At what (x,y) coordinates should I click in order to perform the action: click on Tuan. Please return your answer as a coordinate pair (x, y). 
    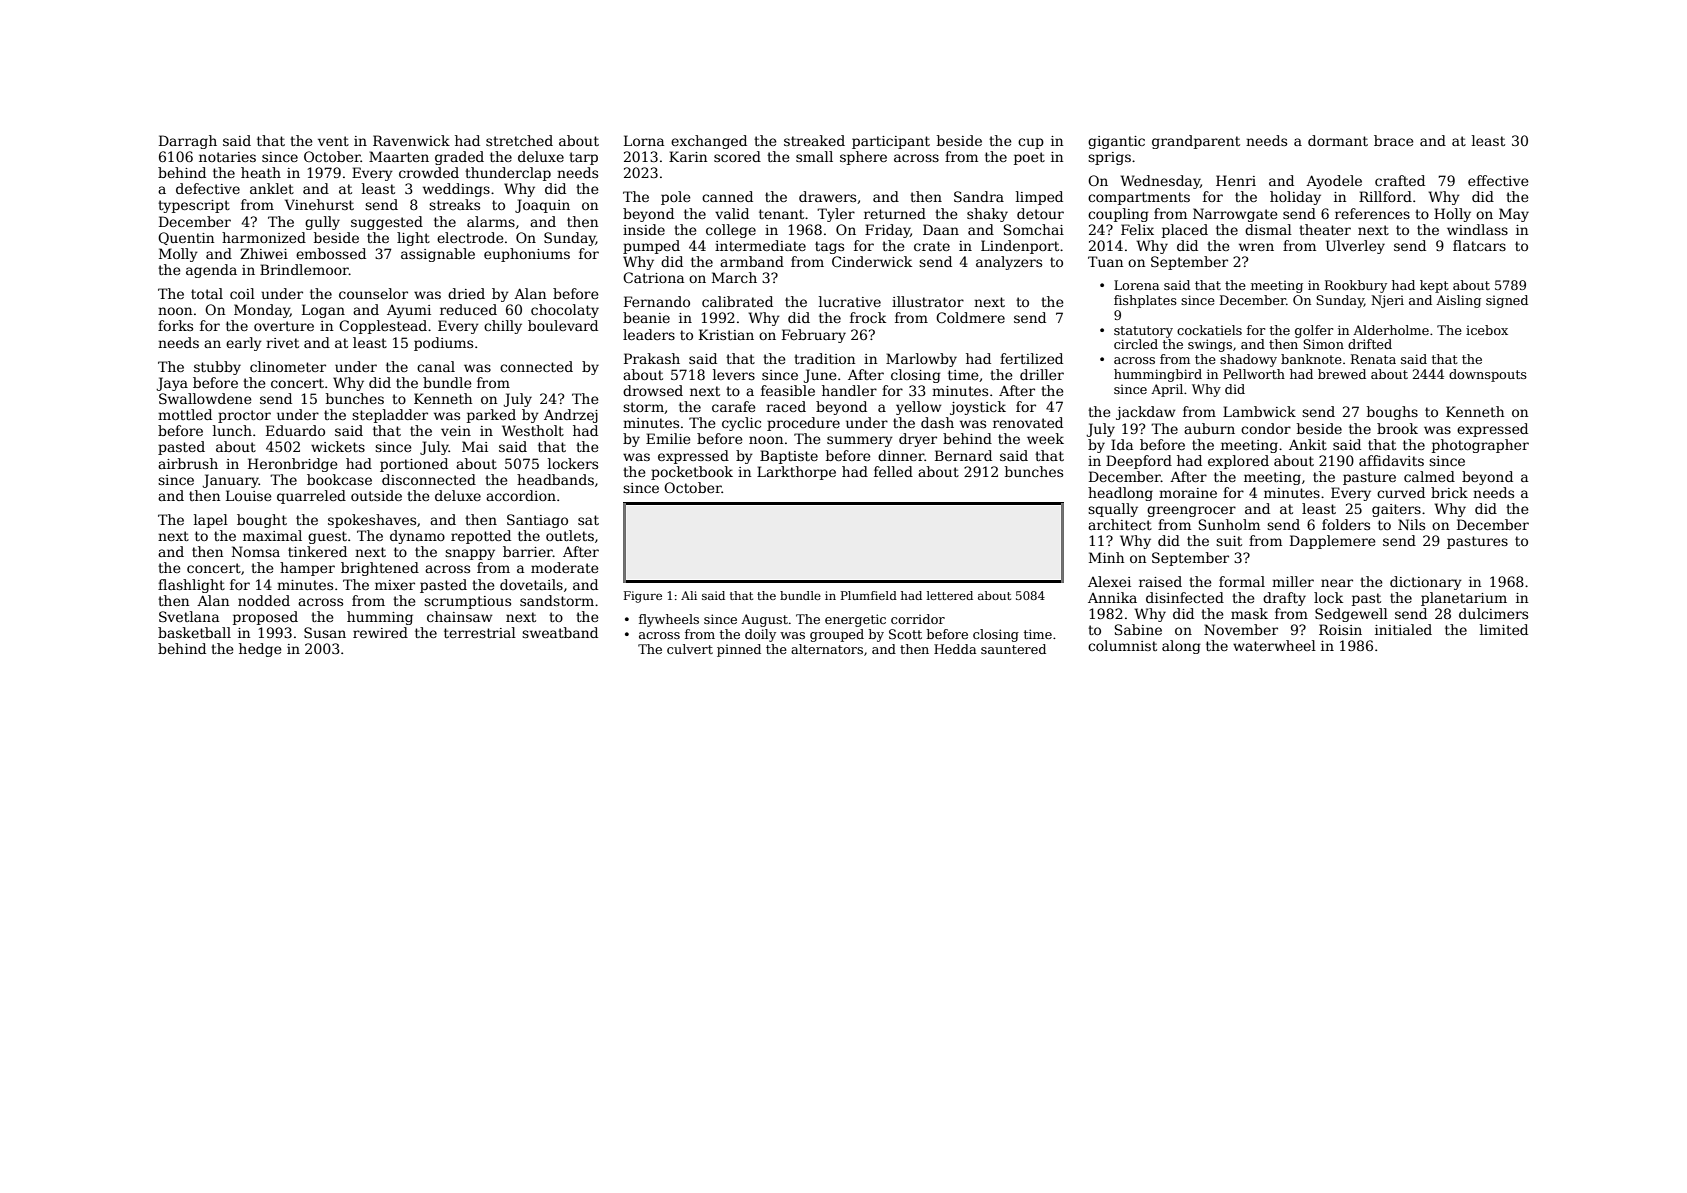
    Looking at the image, I should click on (1105, 261).
